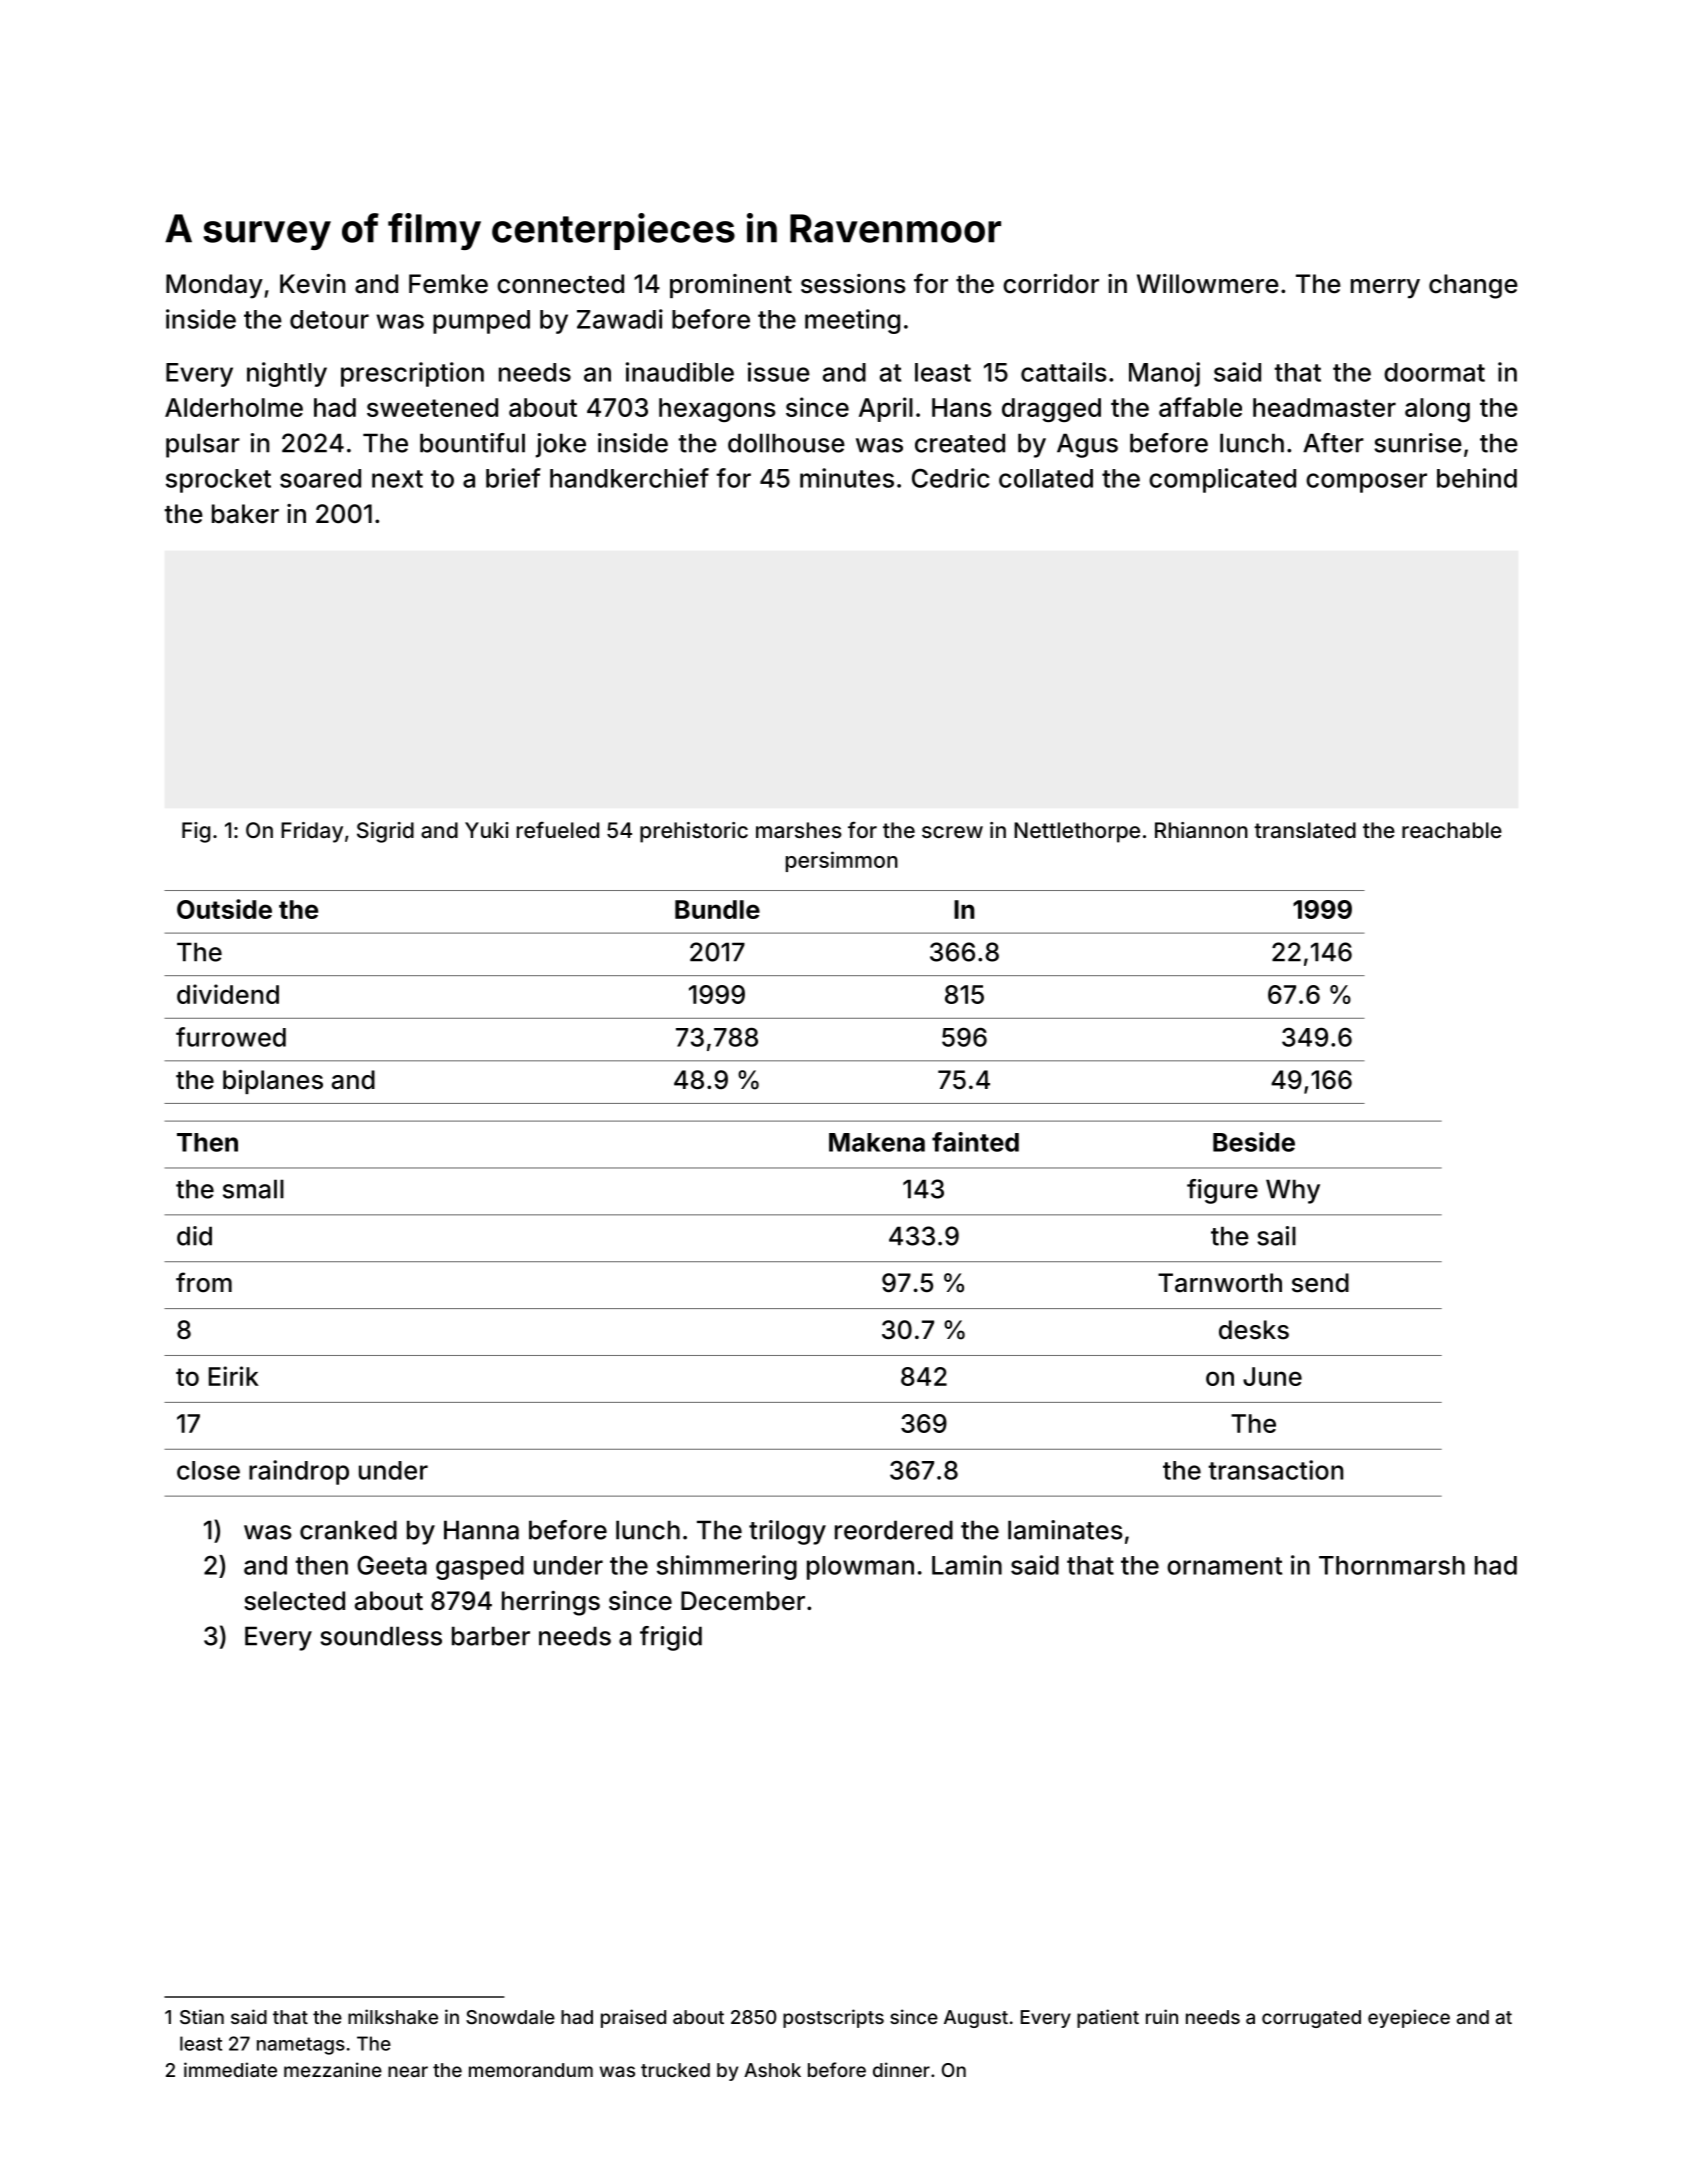  Describe the element at coordinates (772, 2070) in the screenshot. I see `Ashok` at that location.
